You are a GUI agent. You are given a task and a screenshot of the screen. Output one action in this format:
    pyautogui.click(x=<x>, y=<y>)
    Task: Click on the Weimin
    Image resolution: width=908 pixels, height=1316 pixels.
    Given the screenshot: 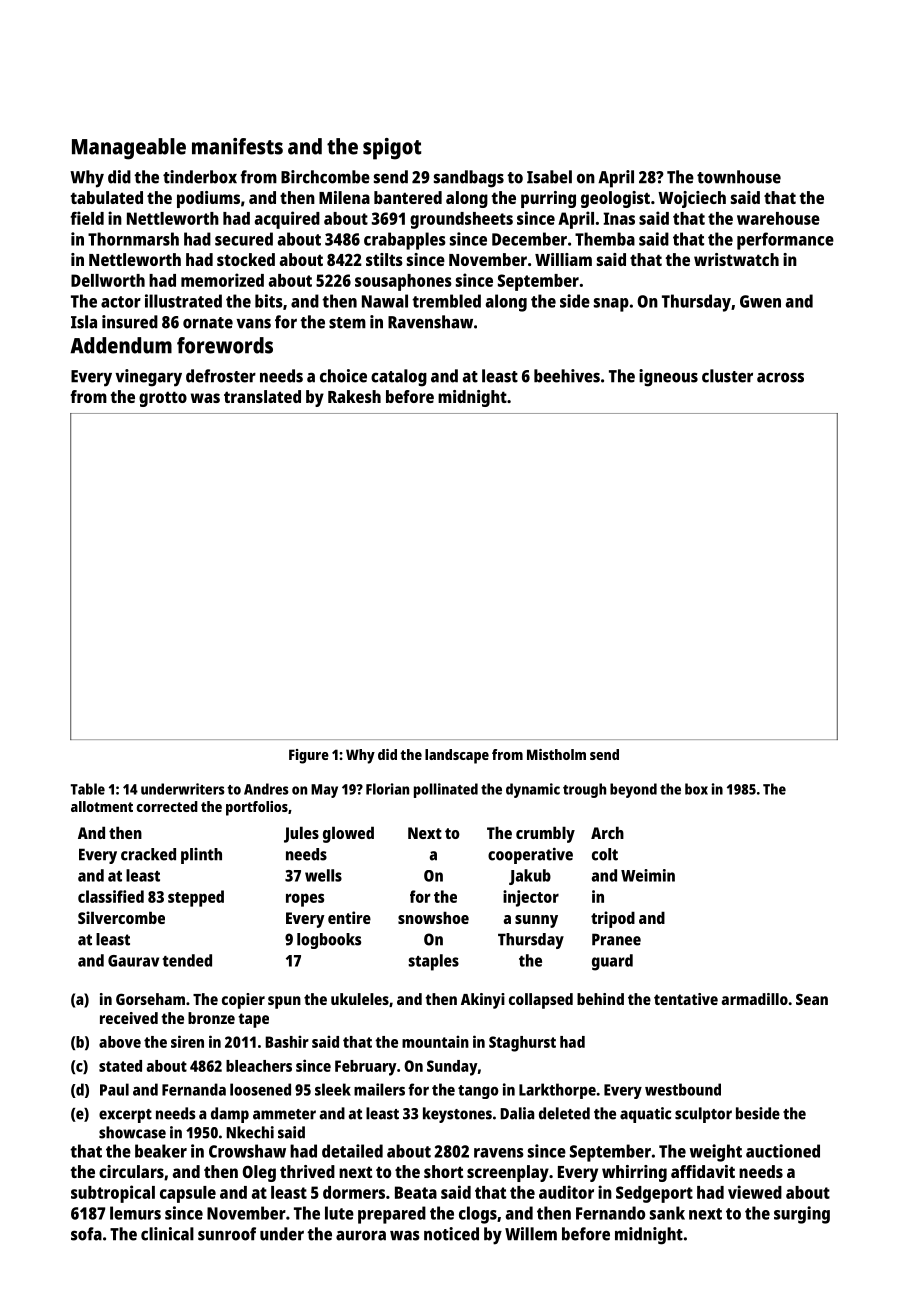 What is the action you would take?
    pyautogui.click(x=648, y=875)
